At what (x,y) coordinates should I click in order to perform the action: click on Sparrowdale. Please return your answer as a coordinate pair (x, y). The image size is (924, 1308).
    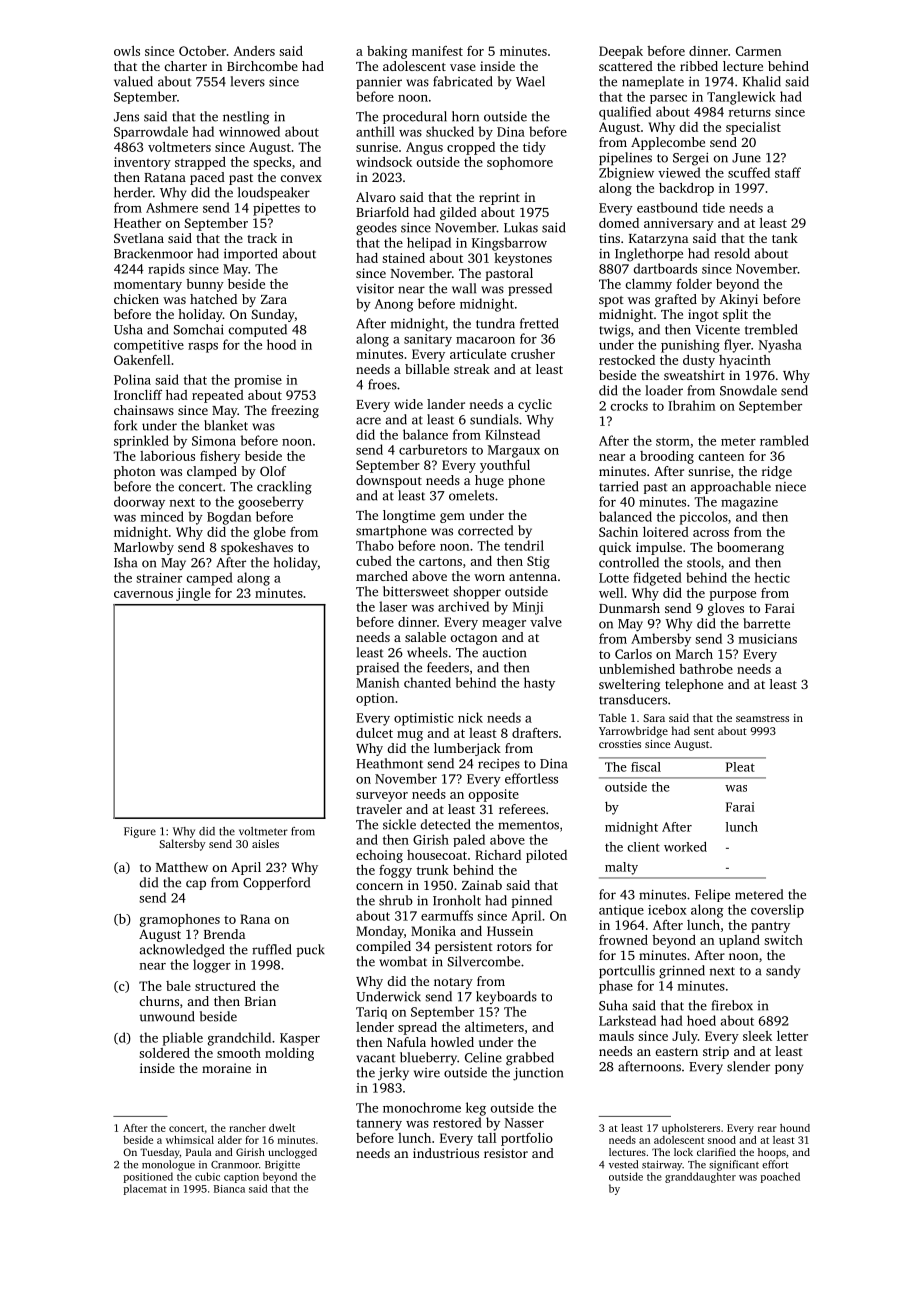
    Looking at the image, I should click on (151, 132).
